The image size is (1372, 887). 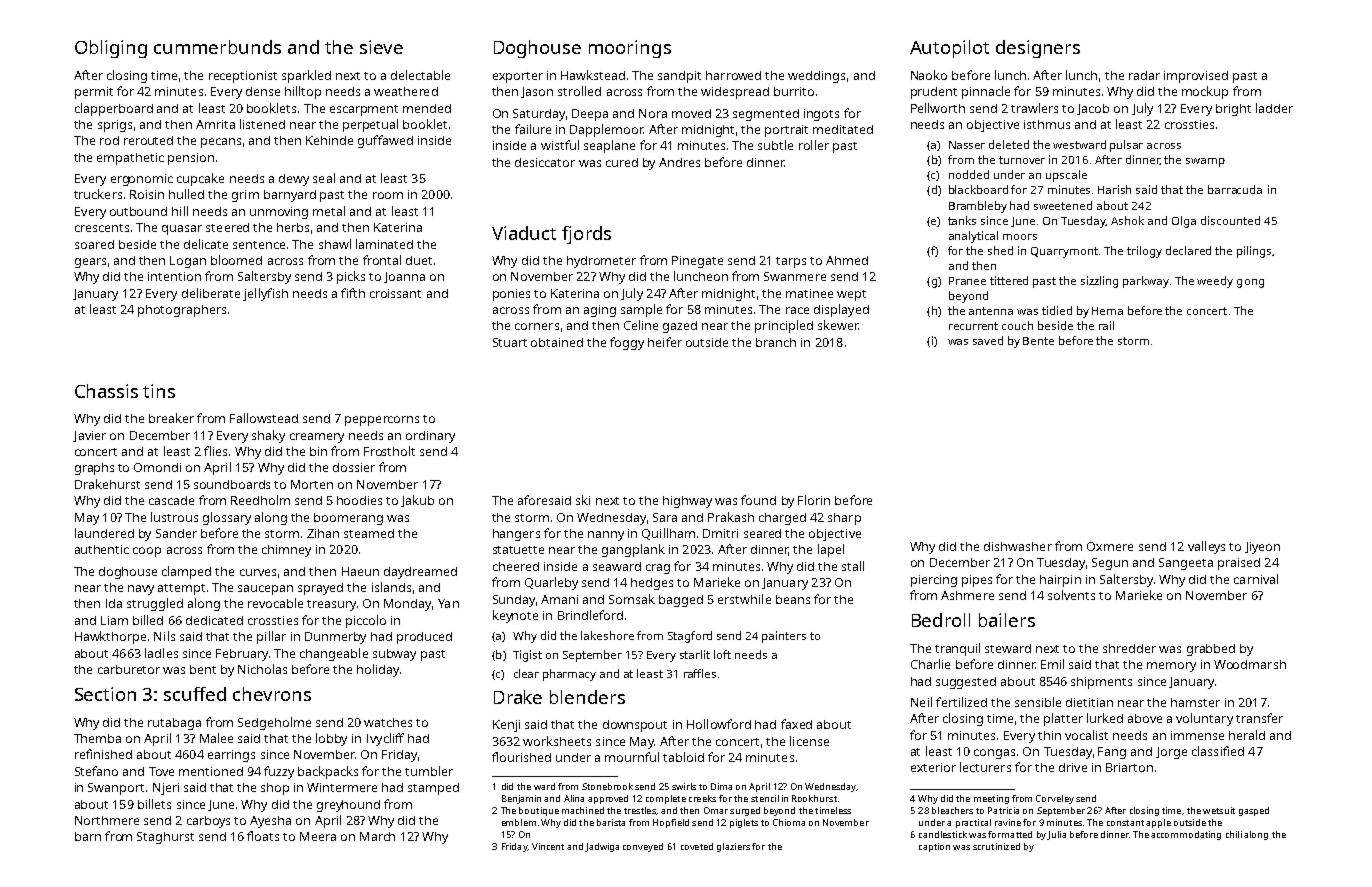 I want to click on downspout, so click(x=635, y=726).
